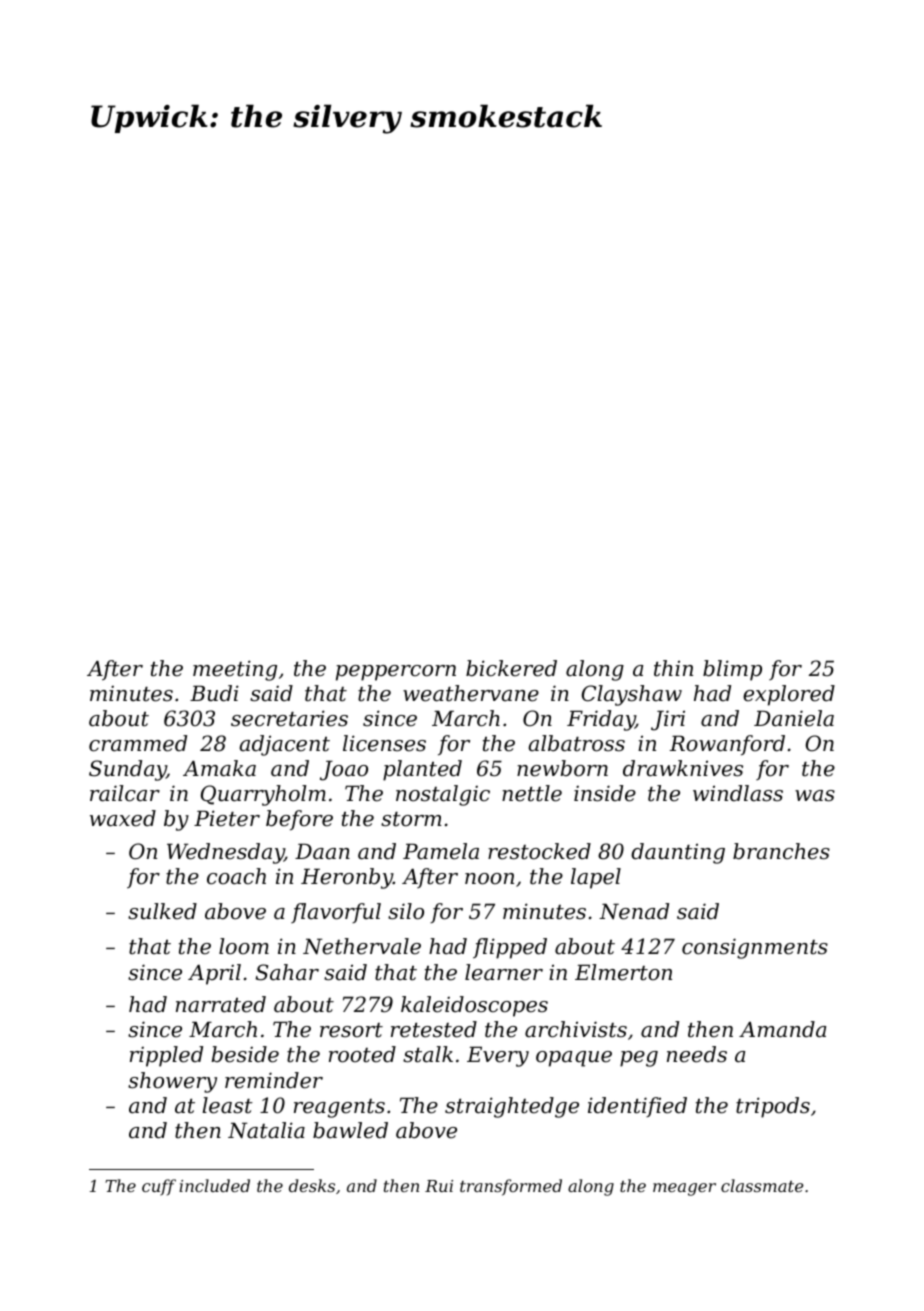  What do you see at coordinates (574, 1059) in the image?
I see `opaque` at bounding box center [574, 1059].
